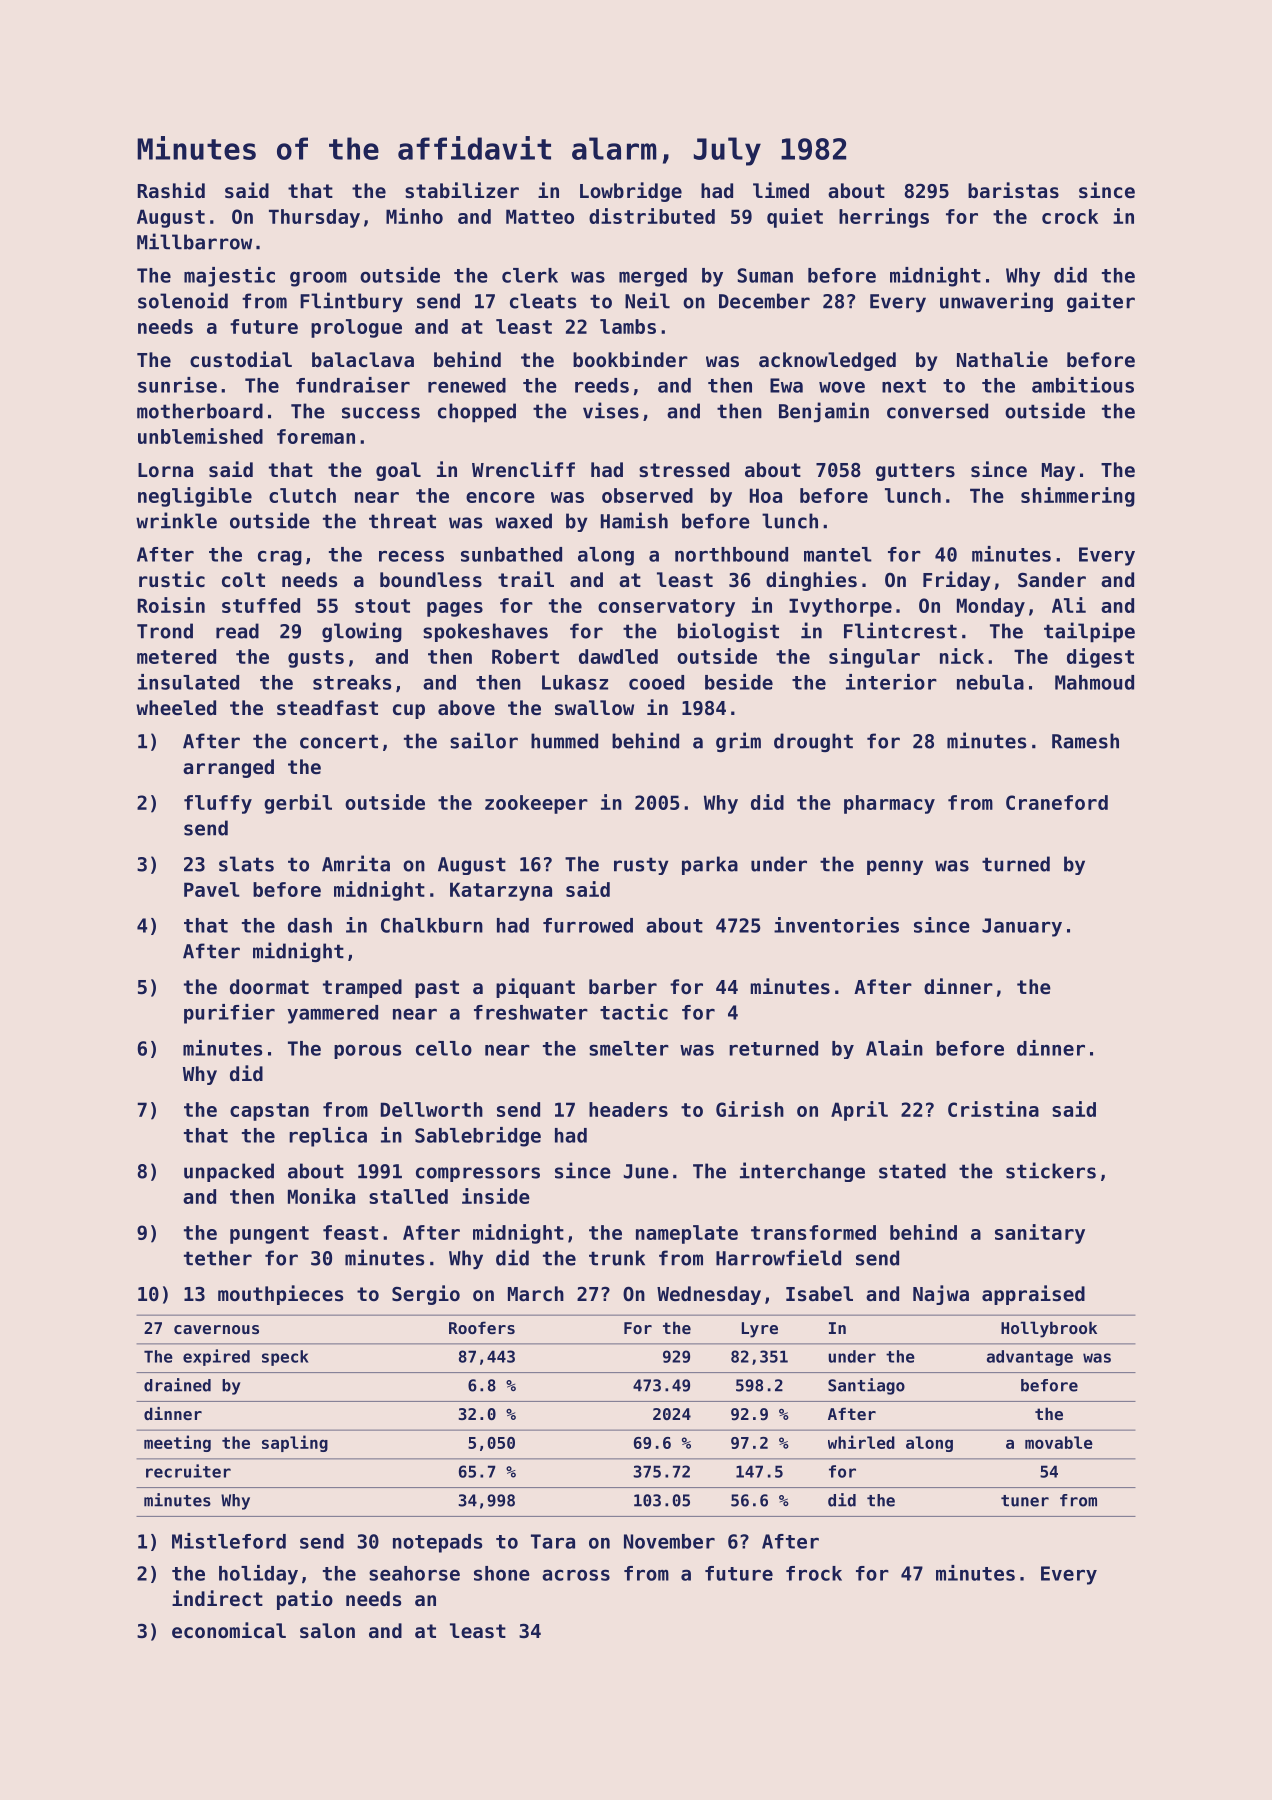 Image resolution: width=1272 pixels, height=1800 pixels. What do you see at coordinates (171, 190) in the document?
I see `Rashid` at bounding box center [171, 190].
